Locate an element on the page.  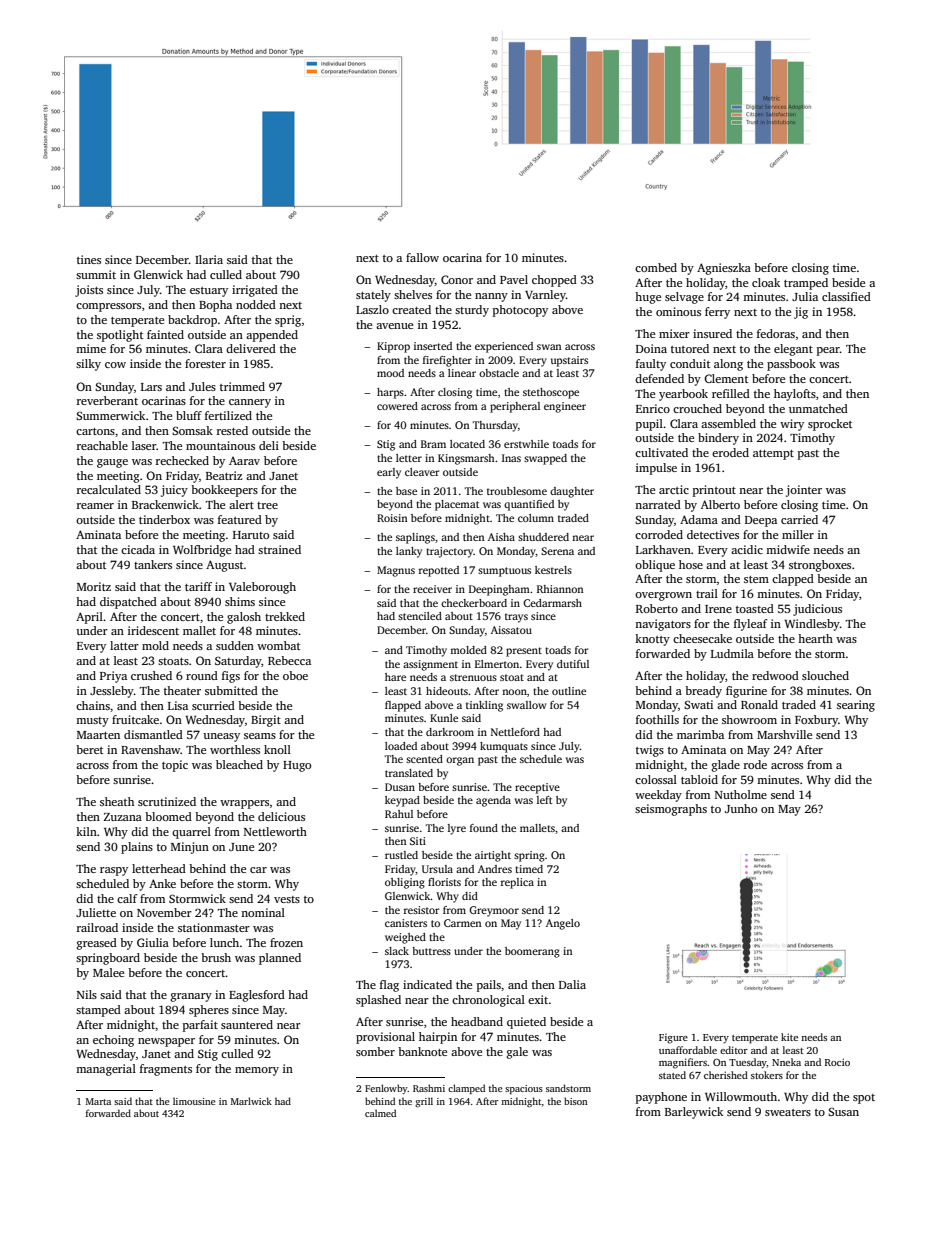
pear is located at coordinates (828, 351).
